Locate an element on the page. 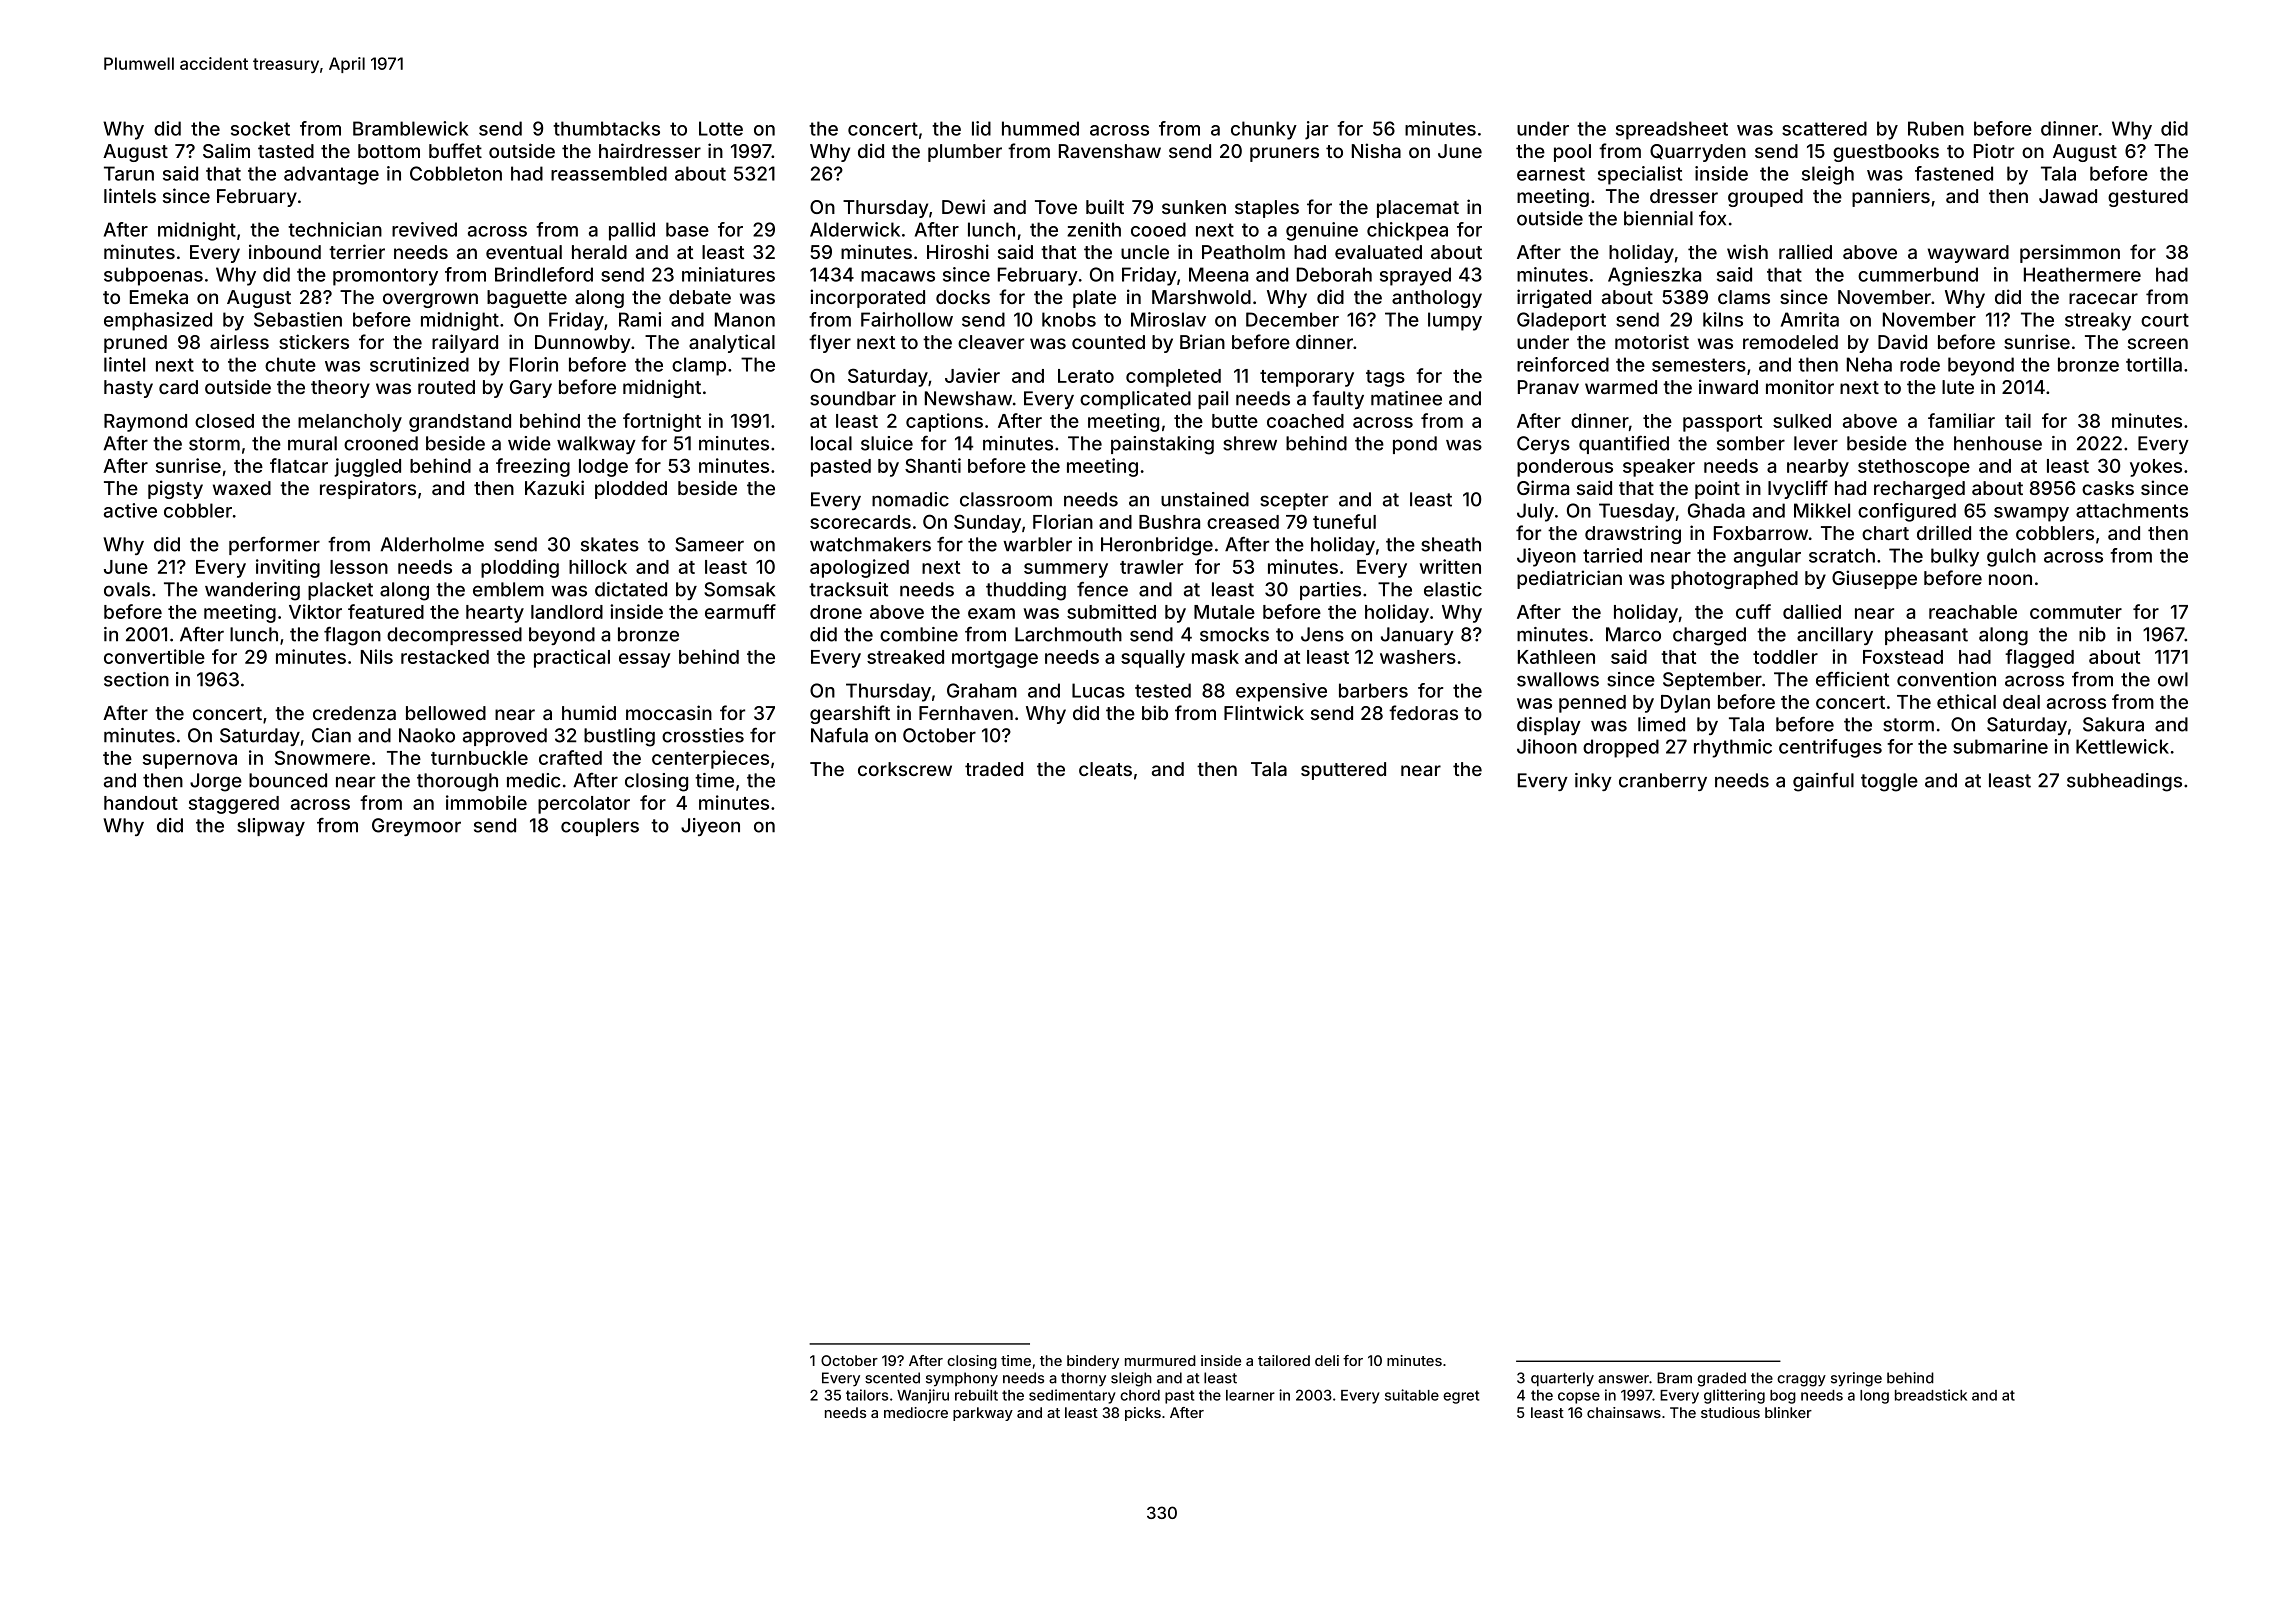 This page has width=2292, height=1620. scented is located at coordinates (892, 1378).
